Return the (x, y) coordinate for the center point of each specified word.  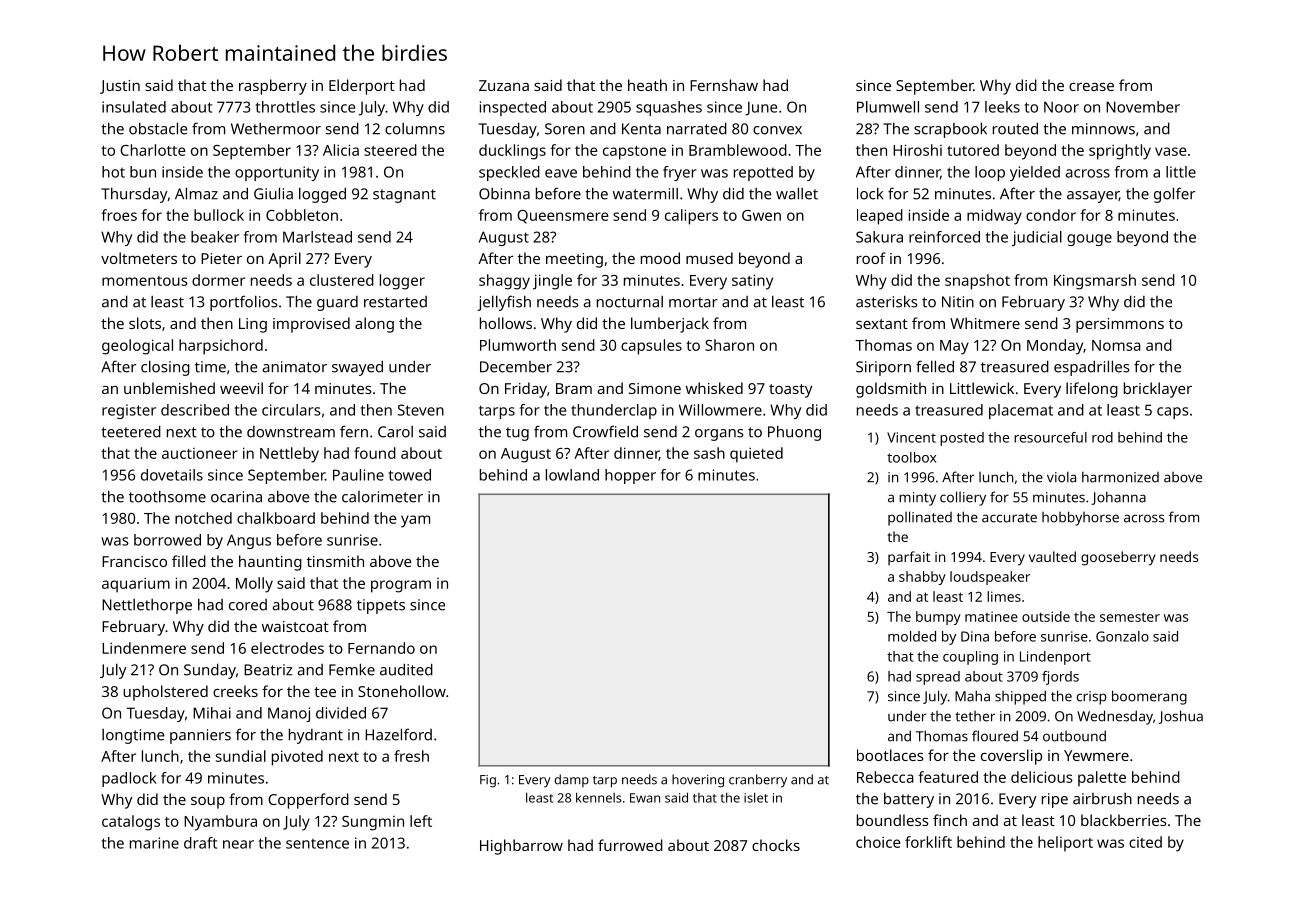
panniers (200, 736)
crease (1091, 87)
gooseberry (1118, 558)
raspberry (273, 87)
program (401, 586)
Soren (565, 129)
